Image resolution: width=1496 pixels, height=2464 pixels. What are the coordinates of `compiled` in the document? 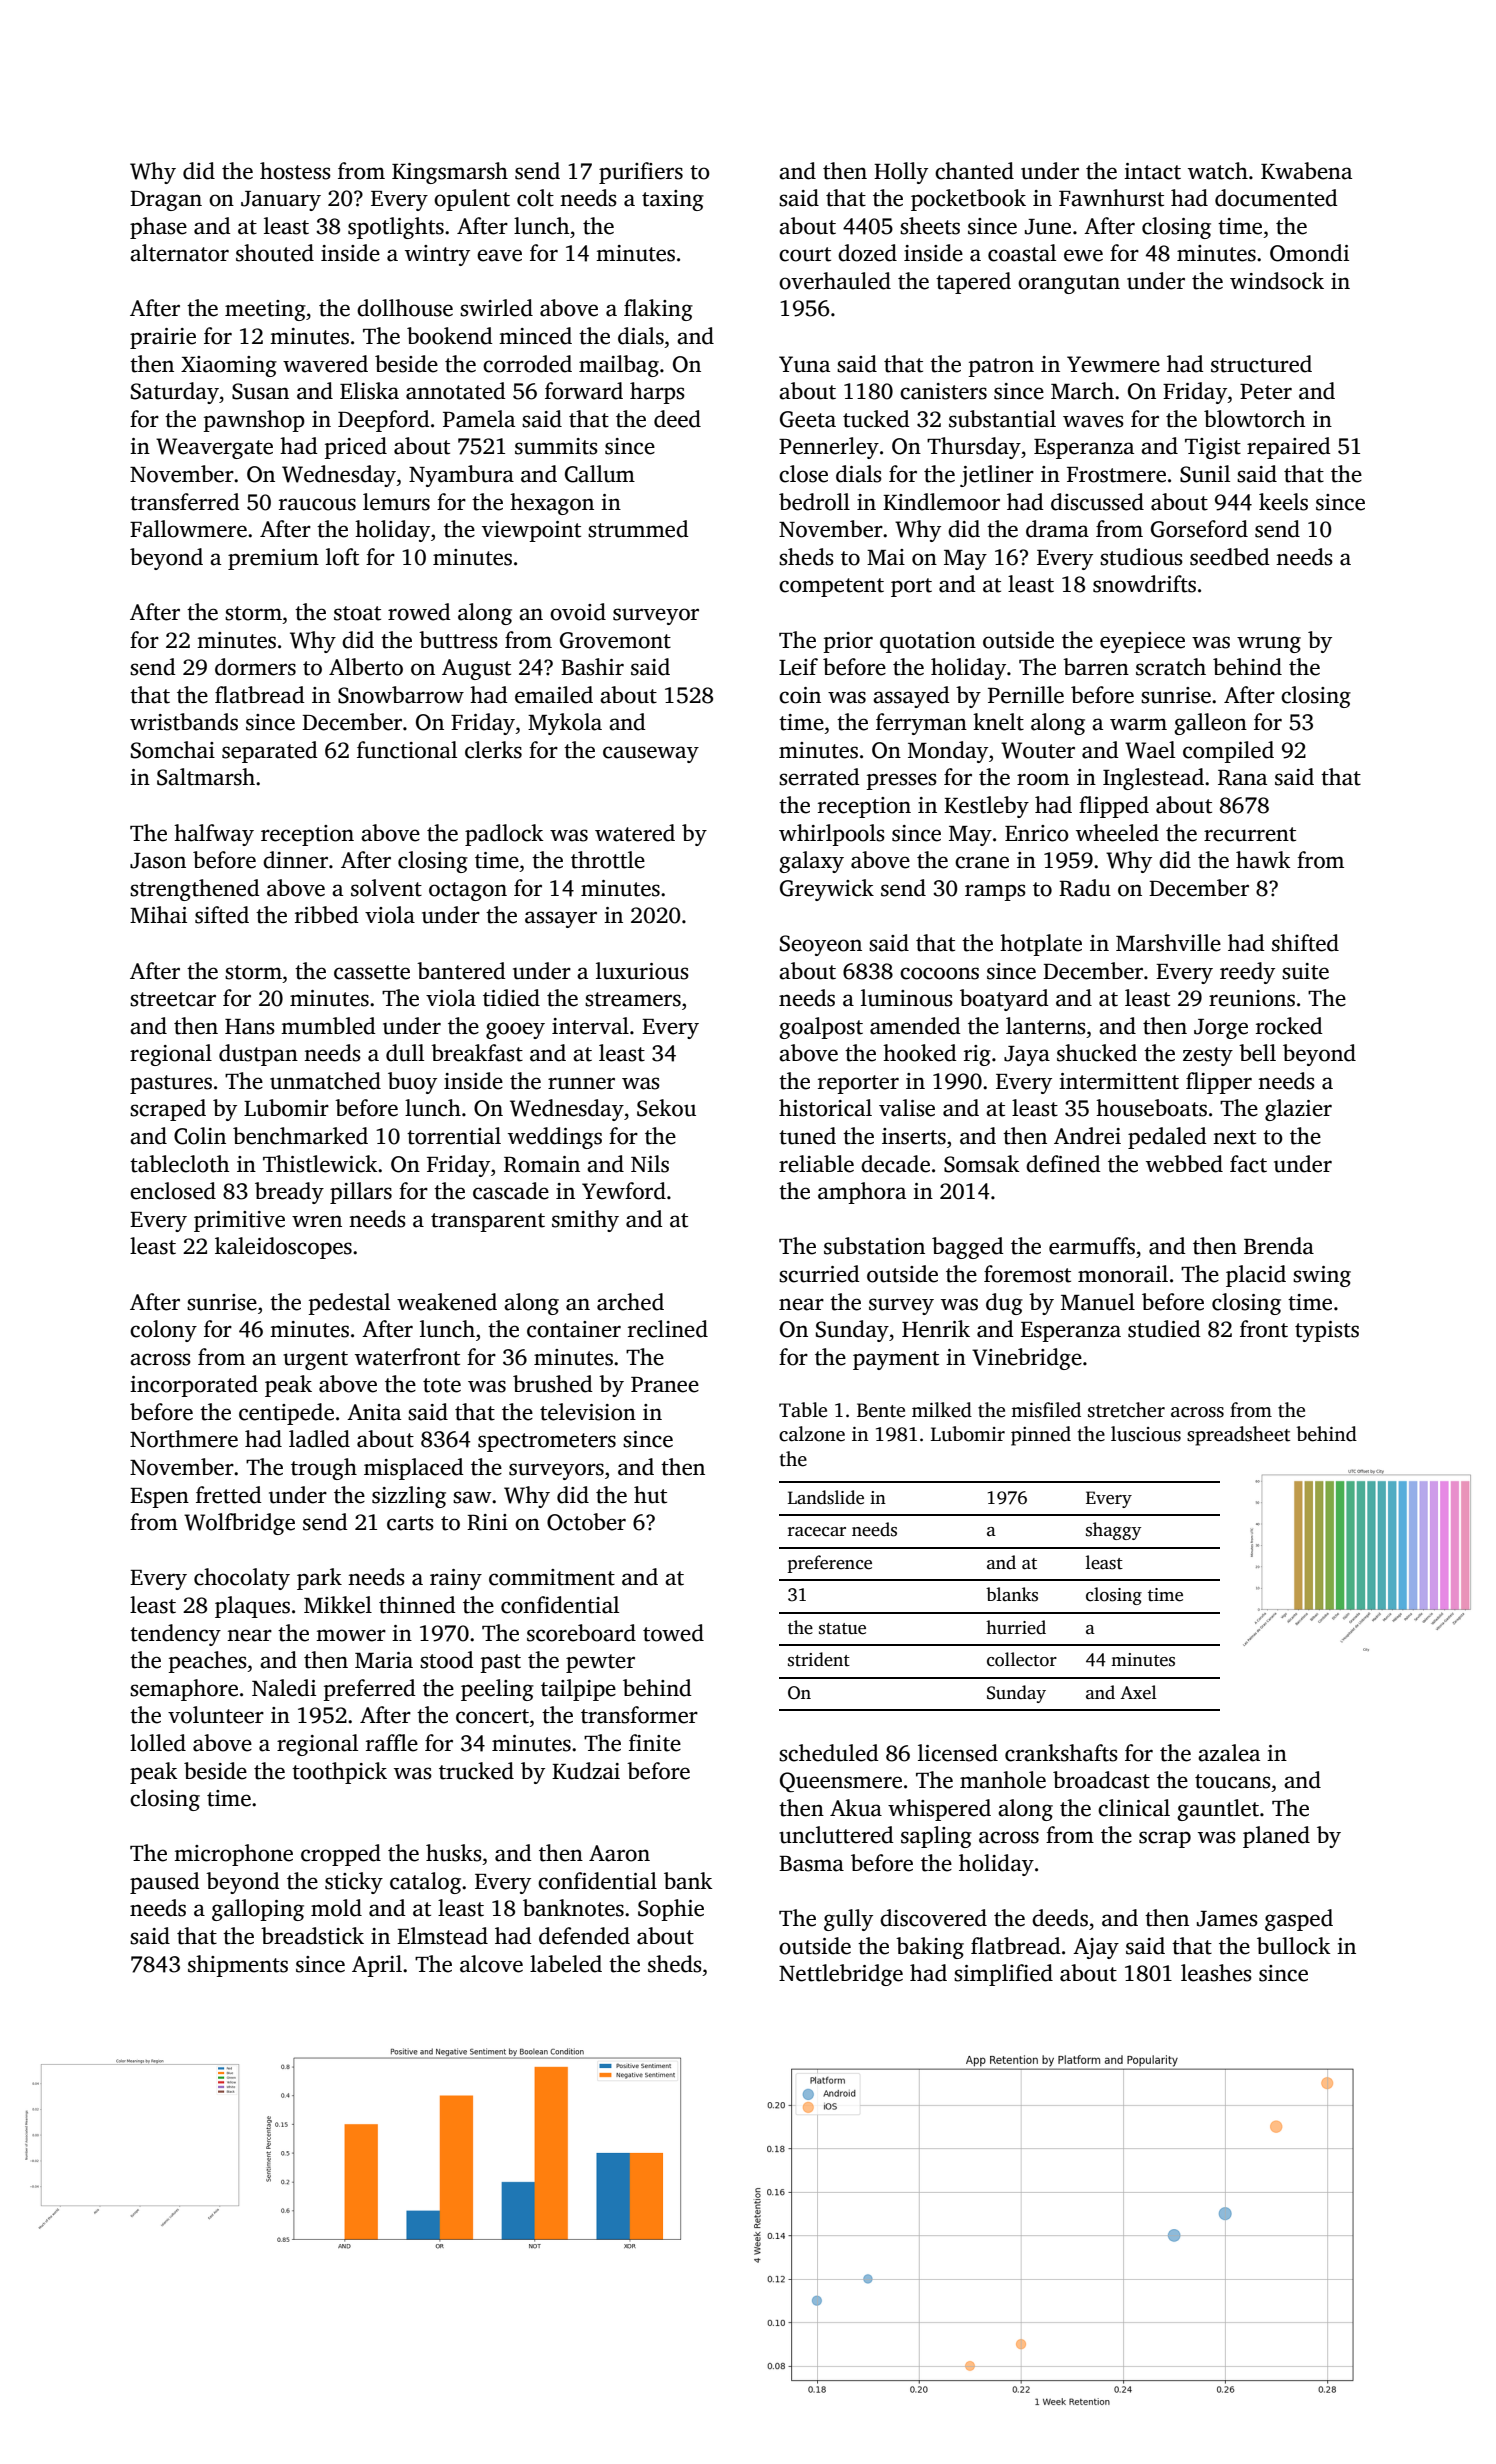 It's located at (1228, 752).
